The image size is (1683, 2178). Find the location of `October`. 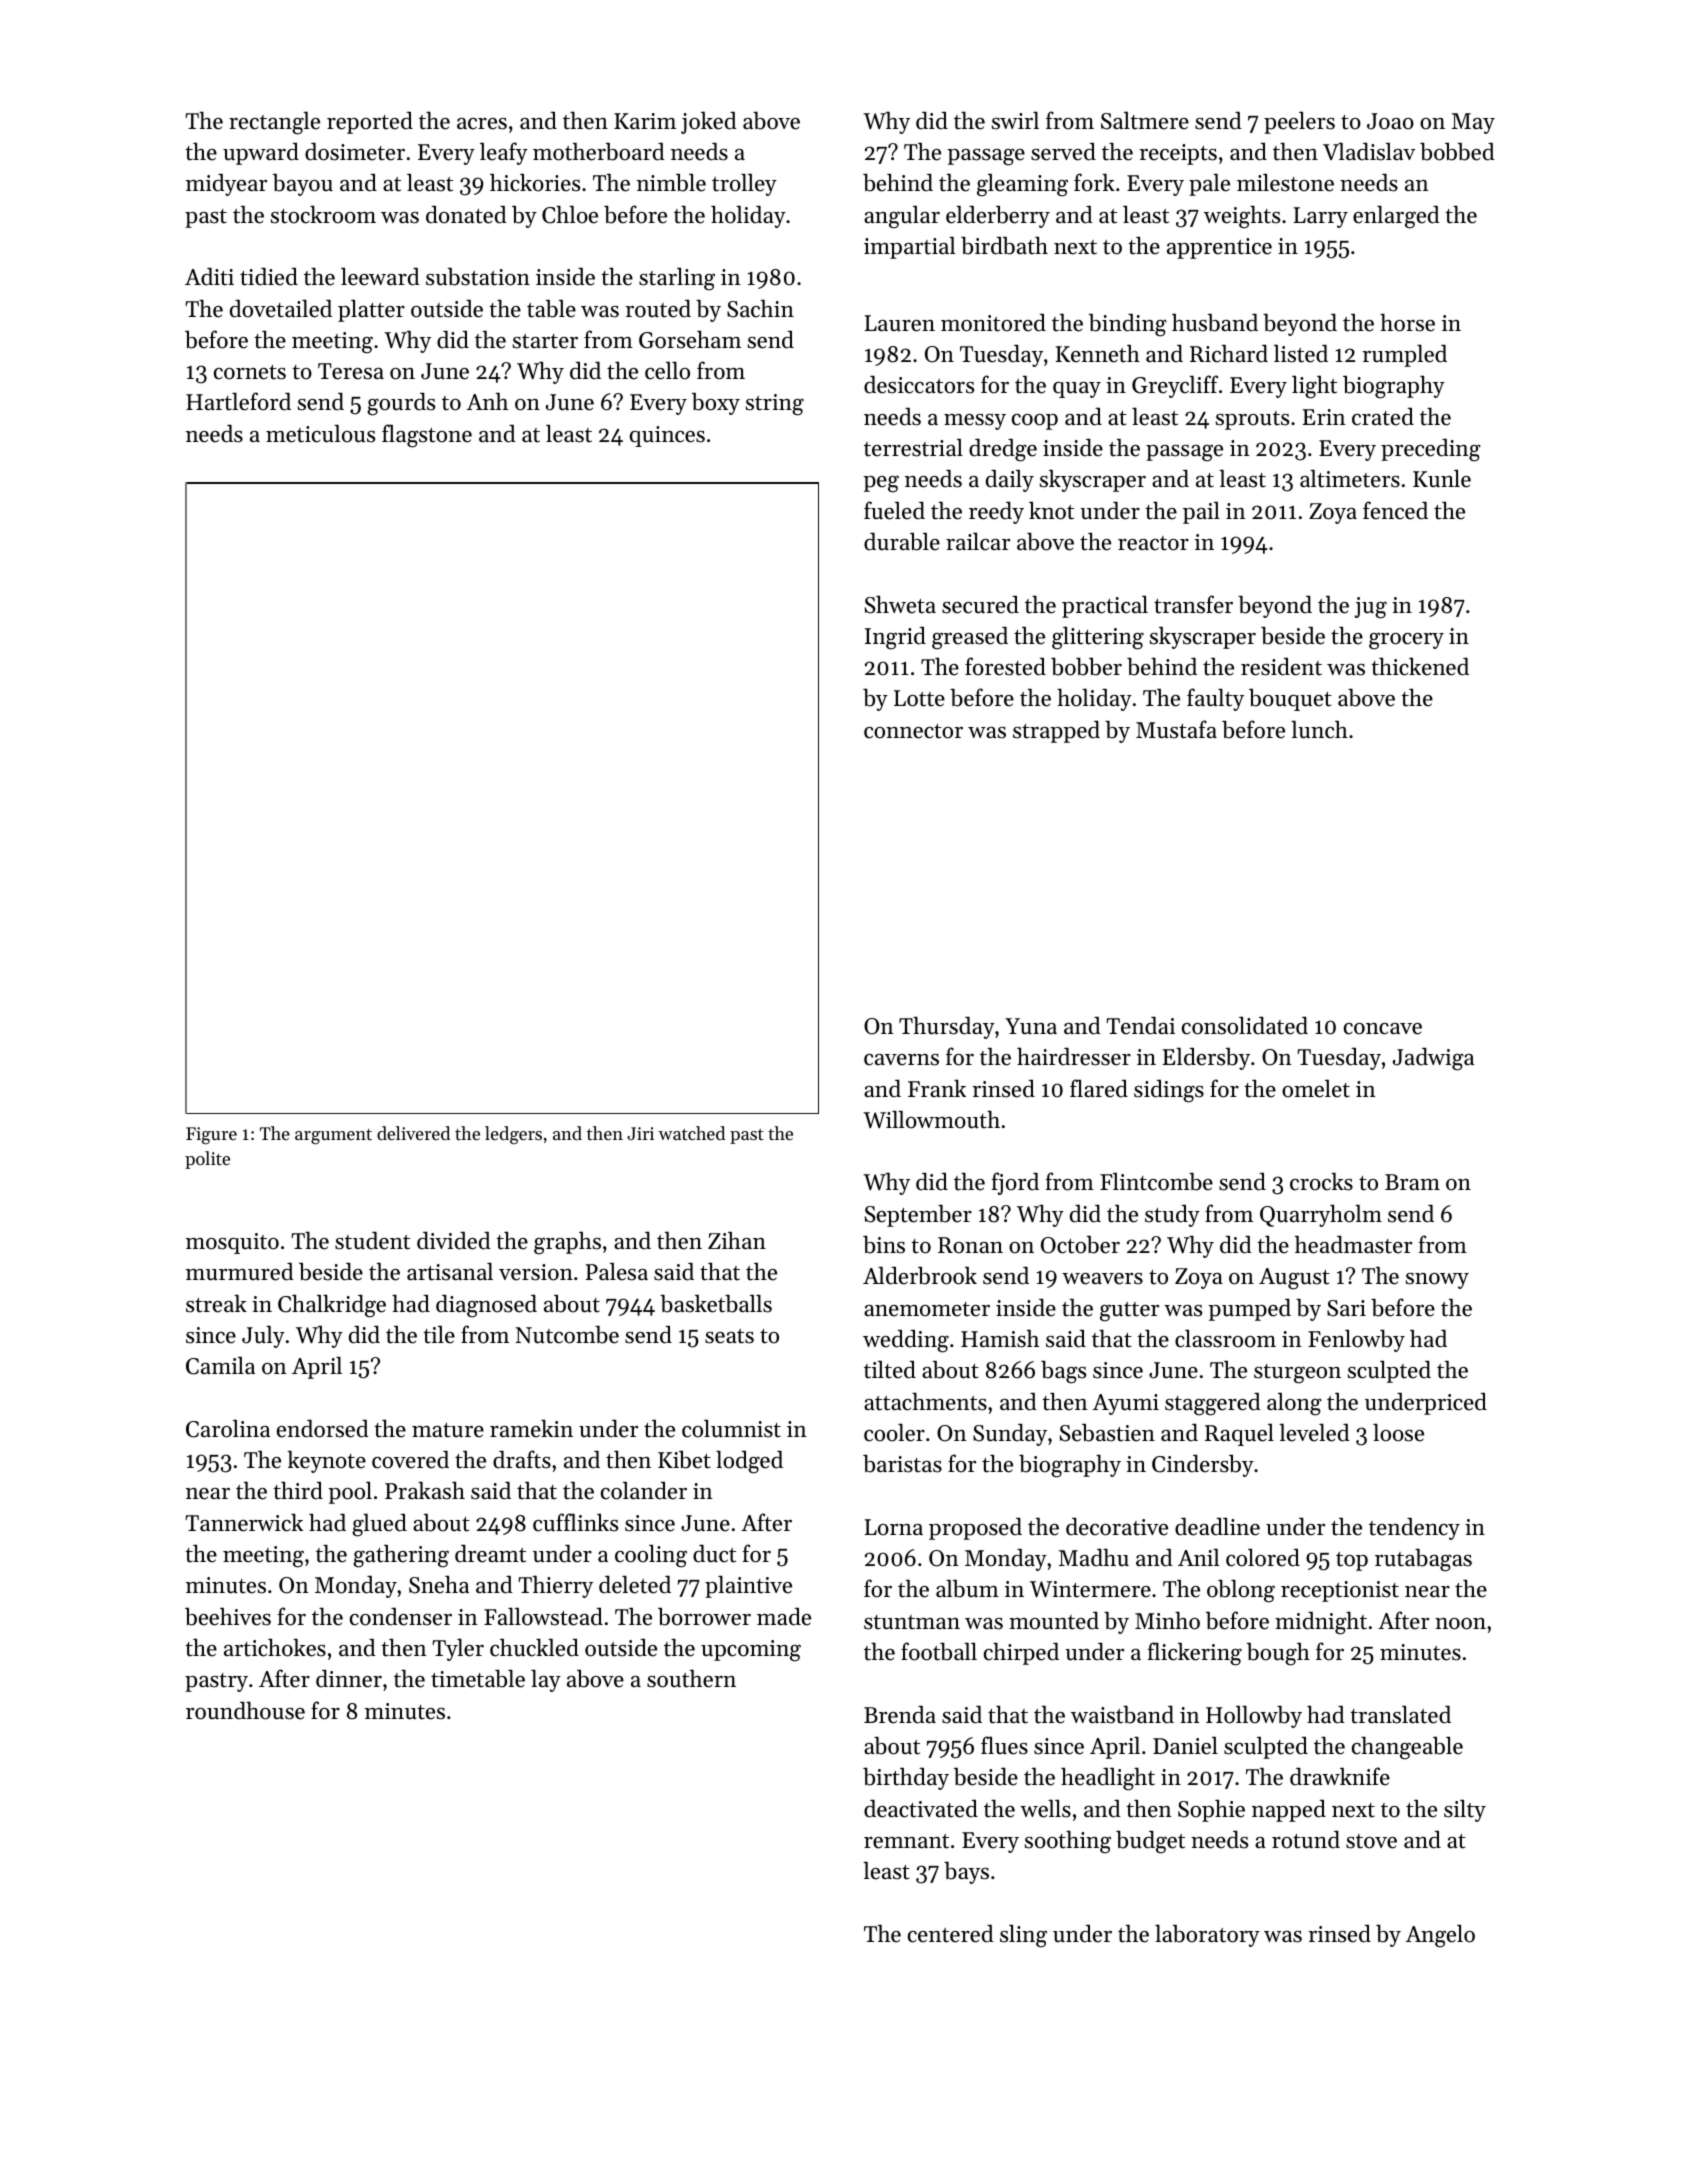

October is located at coordinates (1080, 1245).
